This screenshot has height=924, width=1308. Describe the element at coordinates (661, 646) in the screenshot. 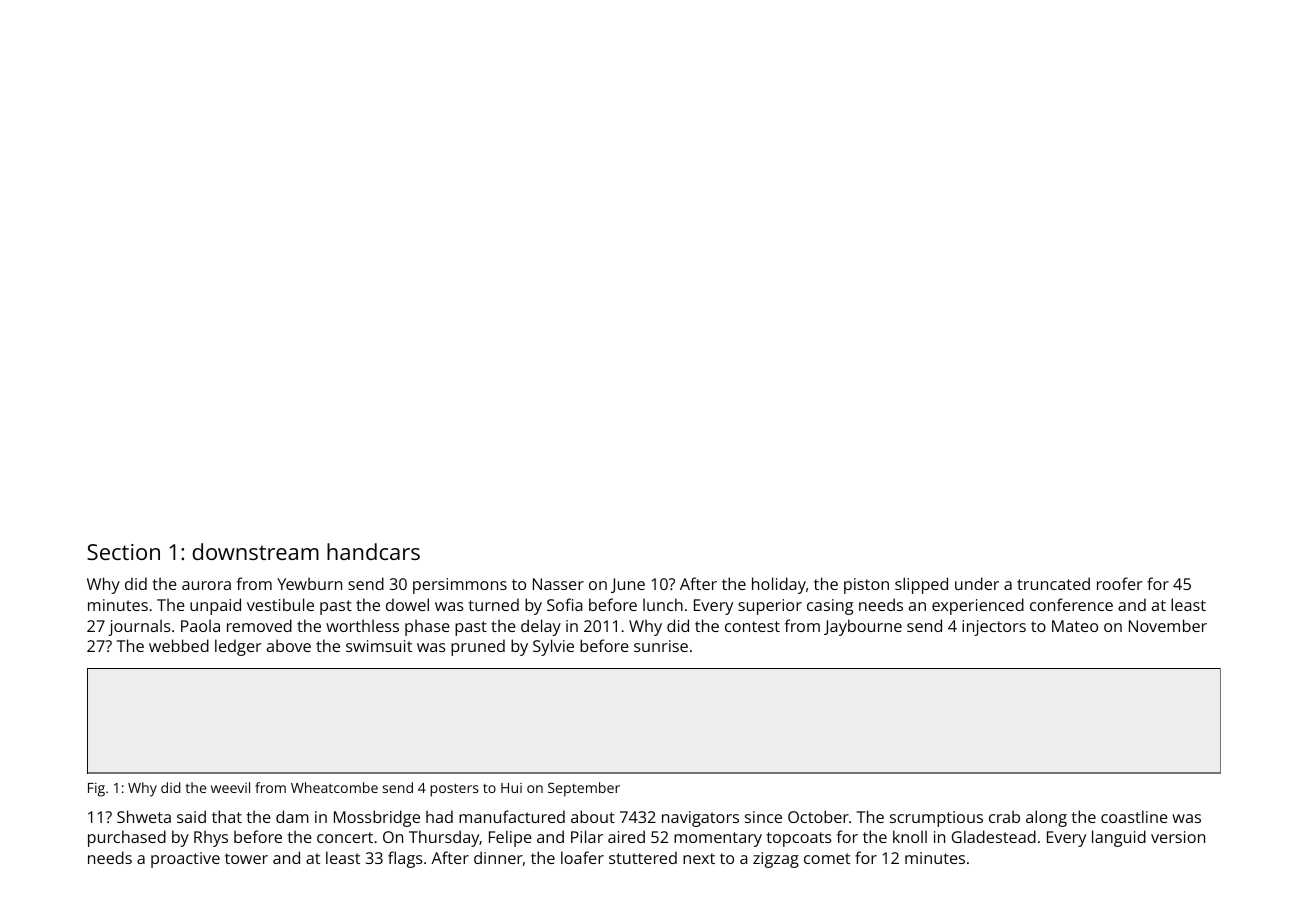

I see `sunrise` at that location.
